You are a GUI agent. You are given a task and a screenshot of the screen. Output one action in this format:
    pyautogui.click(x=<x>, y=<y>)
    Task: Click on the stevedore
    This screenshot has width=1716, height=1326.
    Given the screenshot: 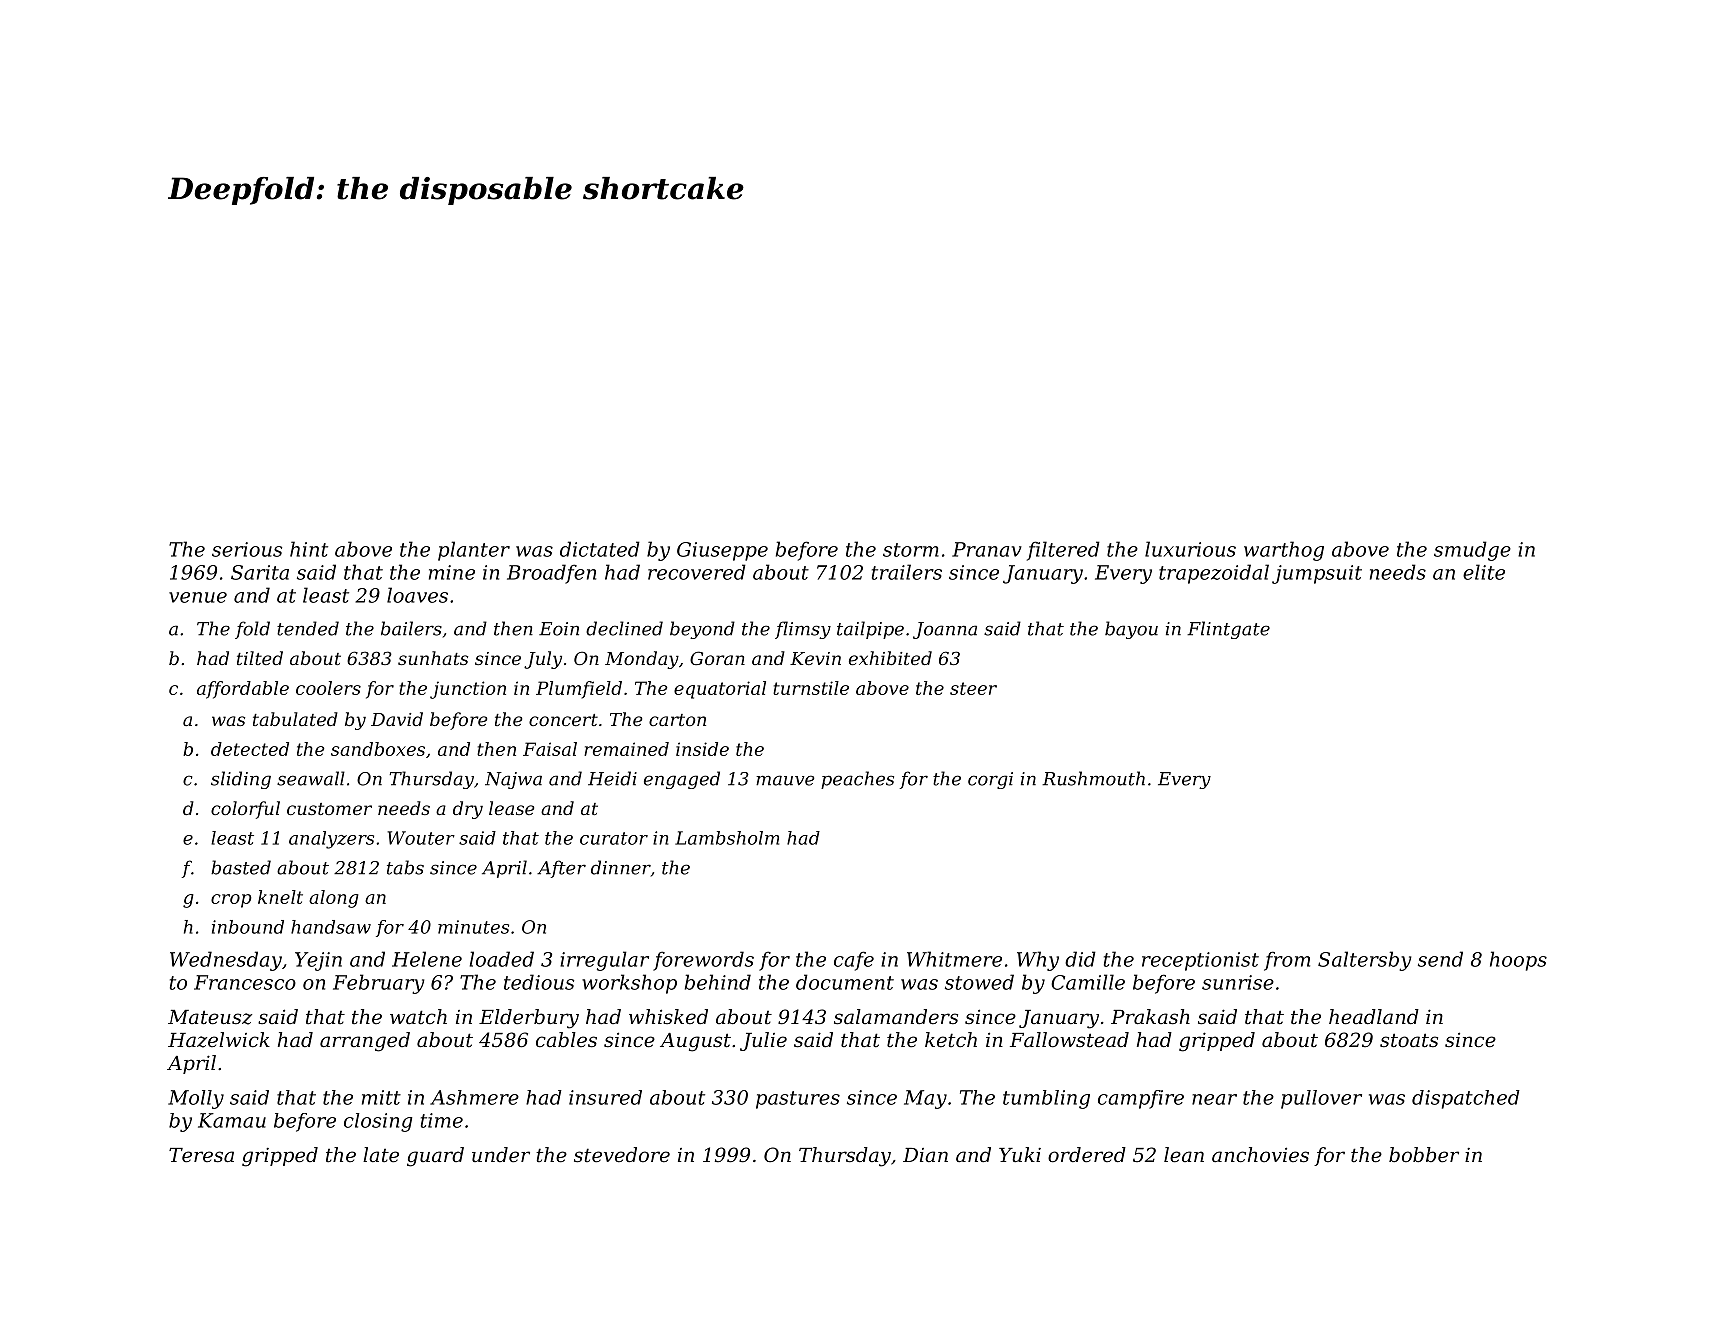 What is the action you would take?
    pyautogui.click(x=622, y=1155)
